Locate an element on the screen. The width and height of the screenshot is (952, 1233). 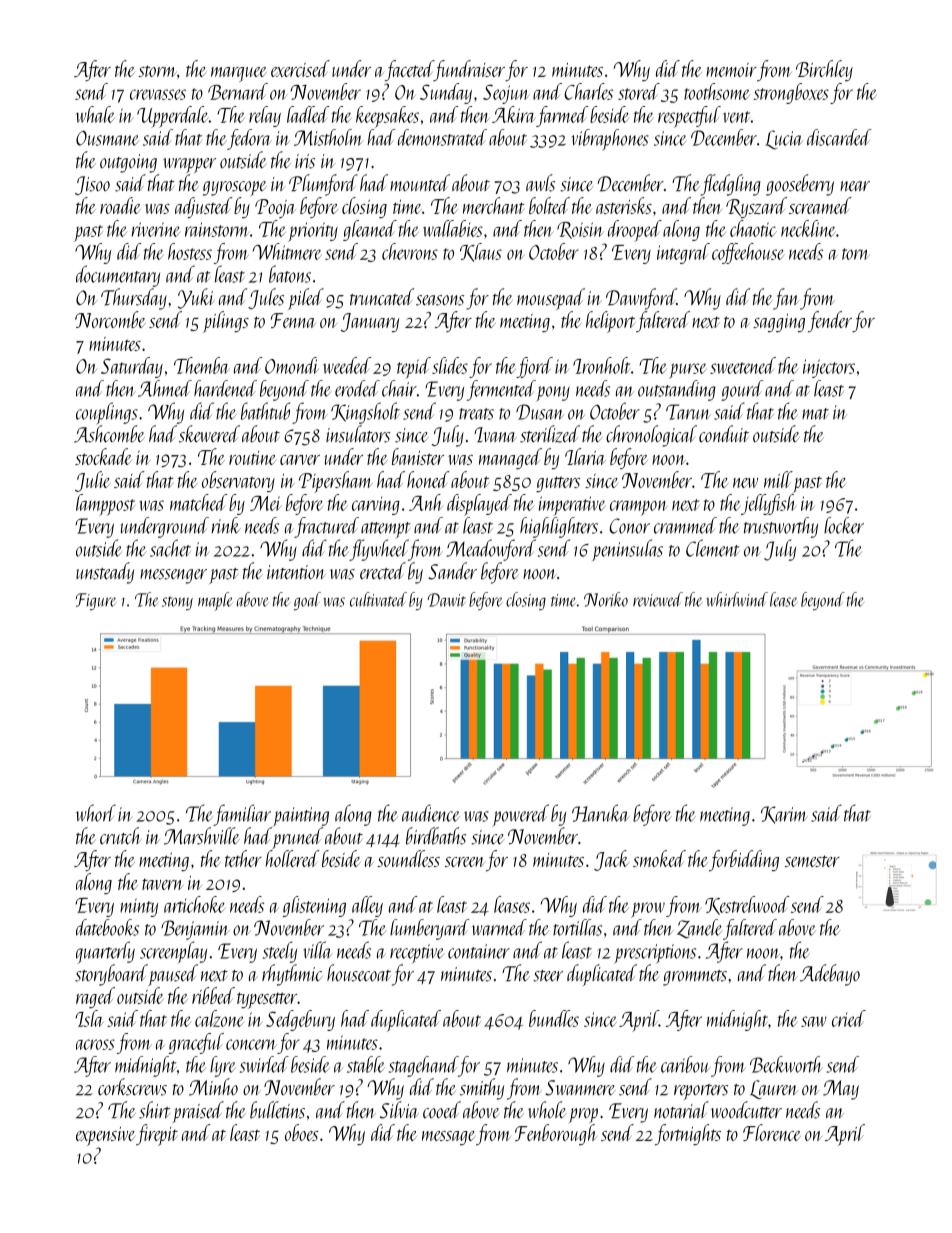
exercised is located at coordinates (300, 68).
